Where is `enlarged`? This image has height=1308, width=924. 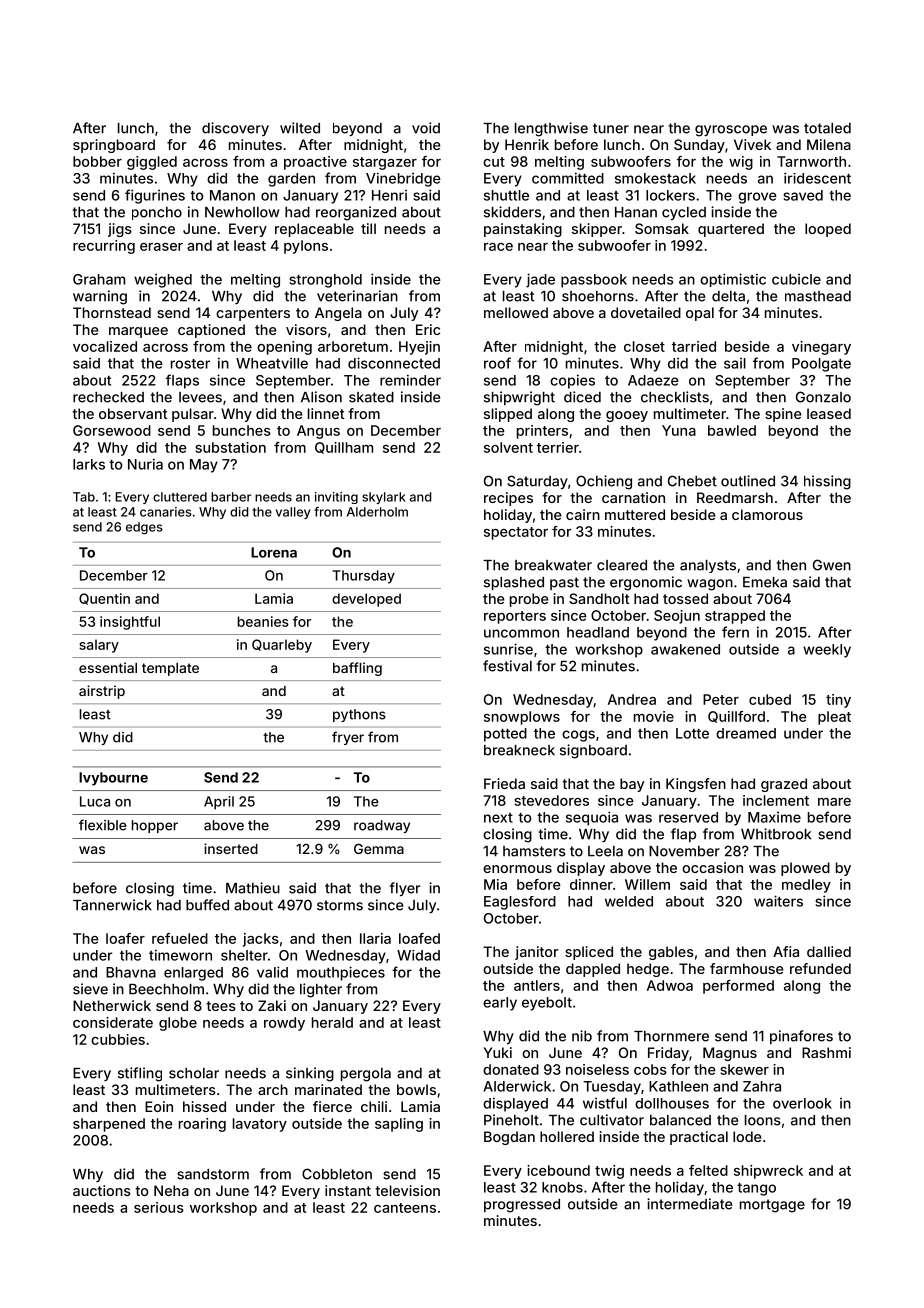
enlarged is located at coordinates (193, 974).
